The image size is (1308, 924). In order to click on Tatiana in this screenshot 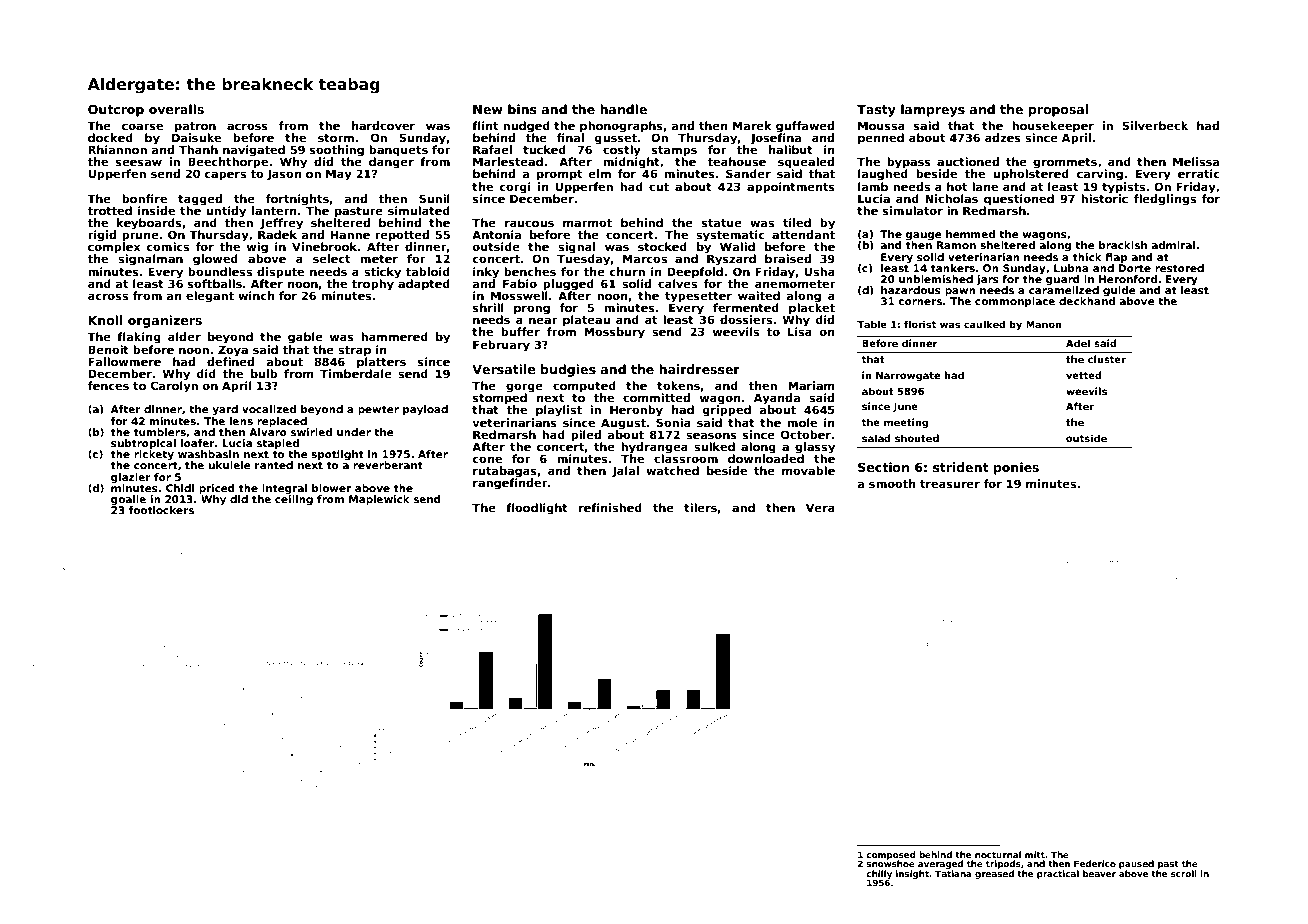, I will do `click(953, 873)`.
